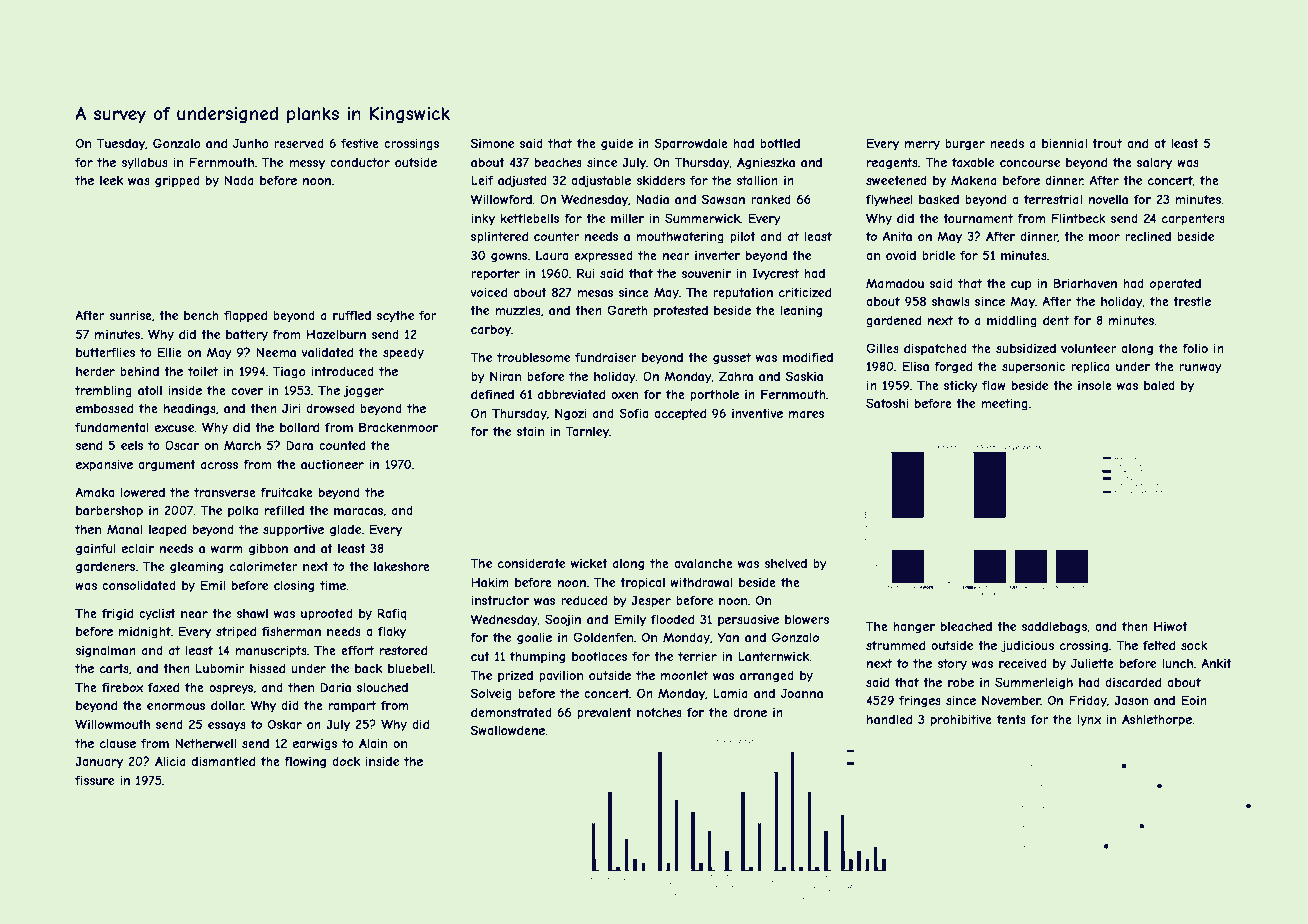 The image size is (1308, 924). I want to click on Nada, so click(239, 180).
